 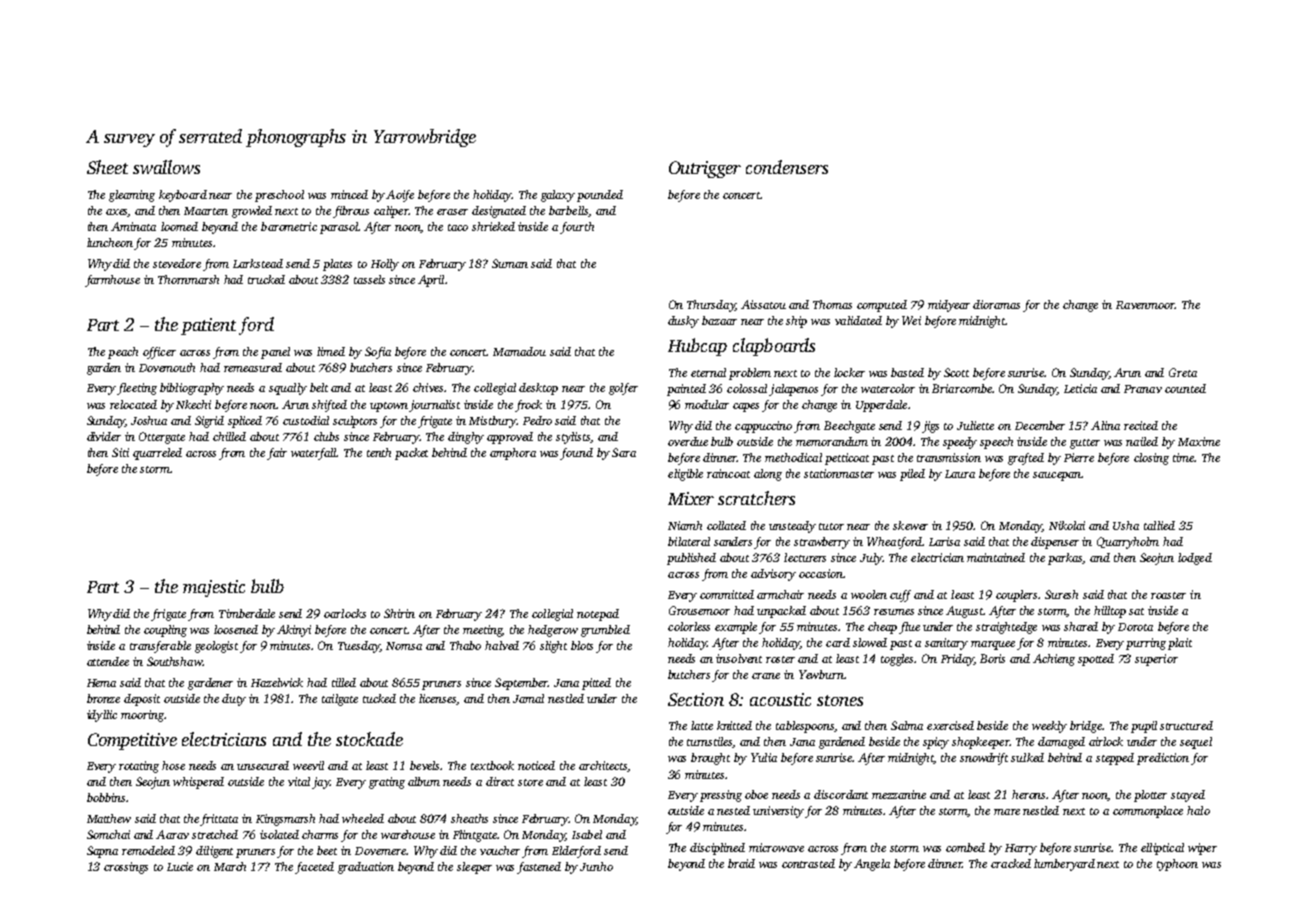 What do you see at coordinates (1195, 559) in the screenshot?
I see `lodged` at bounding box center [1195, 559].
